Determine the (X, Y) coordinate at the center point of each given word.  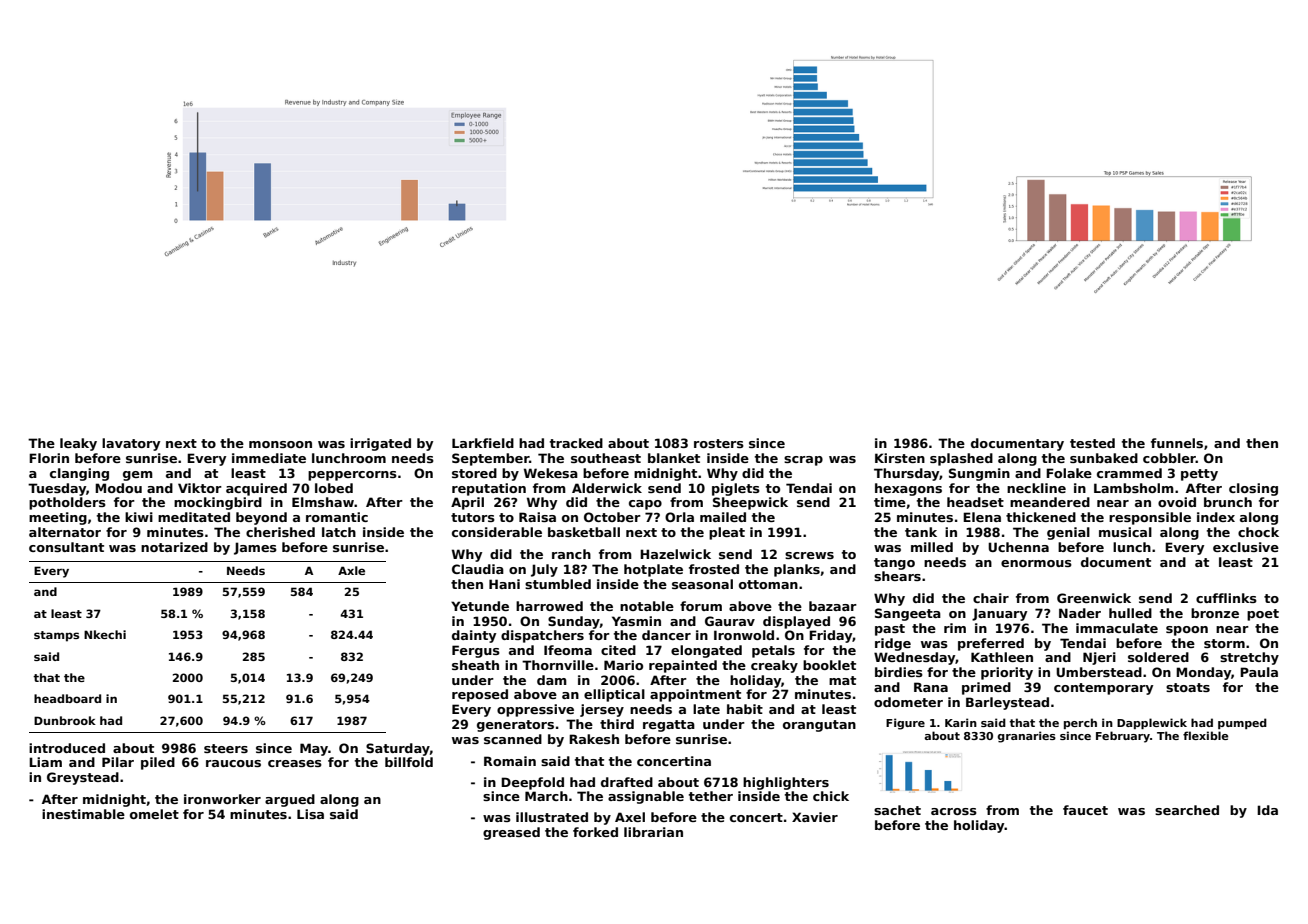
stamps (56, 636)
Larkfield (483, 443)
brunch (1228, 502)
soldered (1158, 657)
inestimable (83, 814)
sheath (475, 665)
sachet (897, 810)
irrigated (380, 444)
